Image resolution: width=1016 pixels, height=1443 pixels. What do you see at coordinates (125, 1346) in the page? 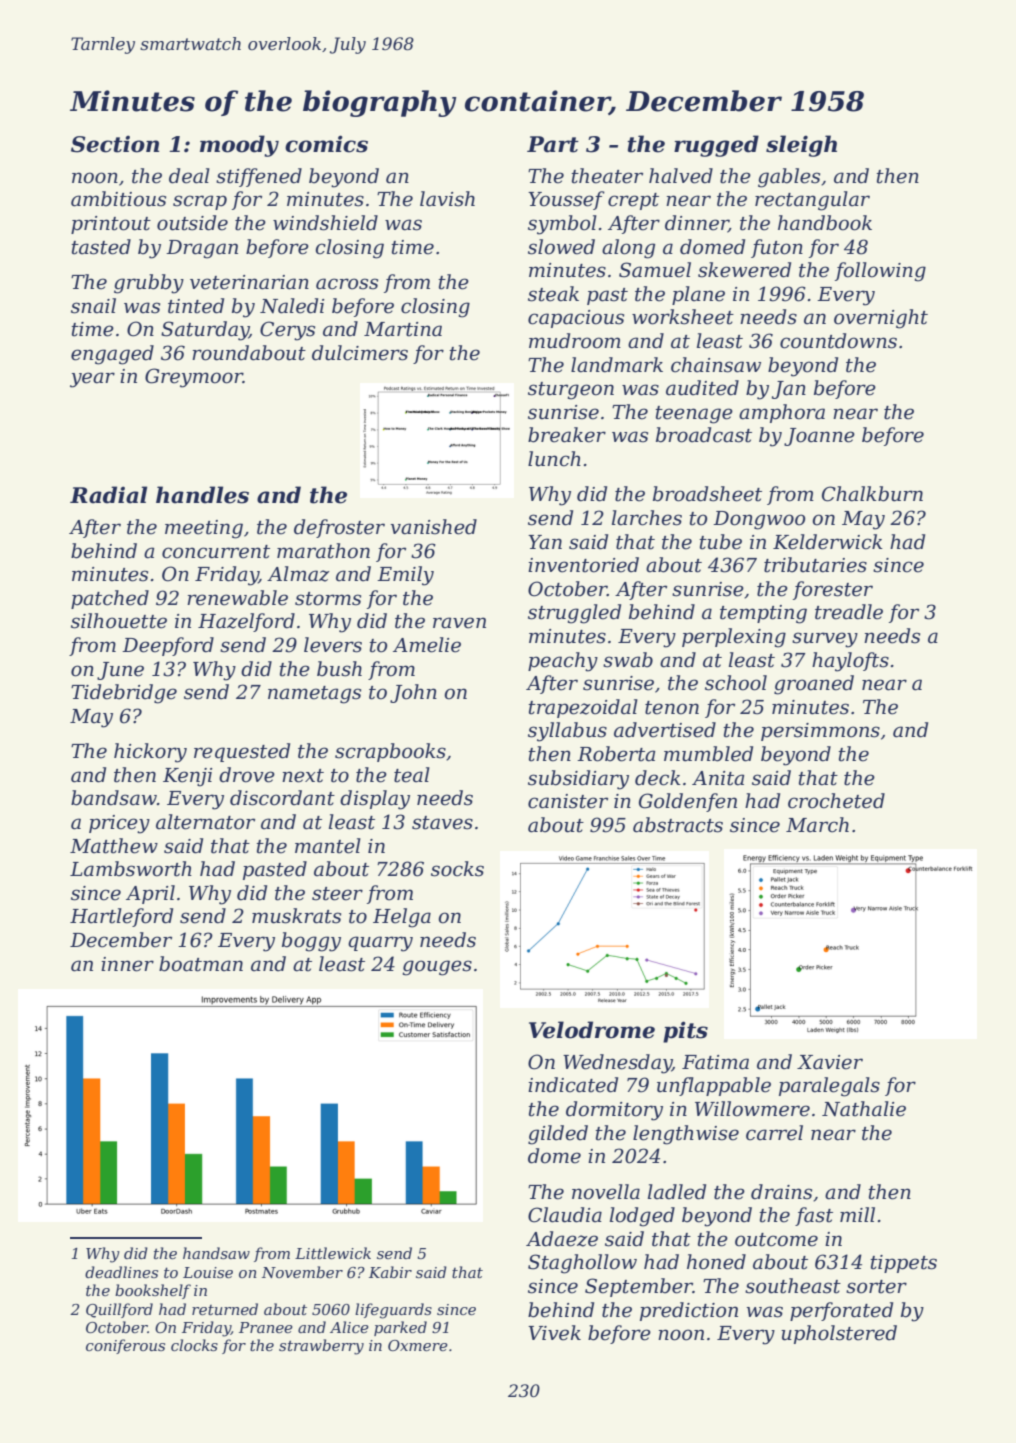
I see `coniferous` at bounding box center [125, 1346].
